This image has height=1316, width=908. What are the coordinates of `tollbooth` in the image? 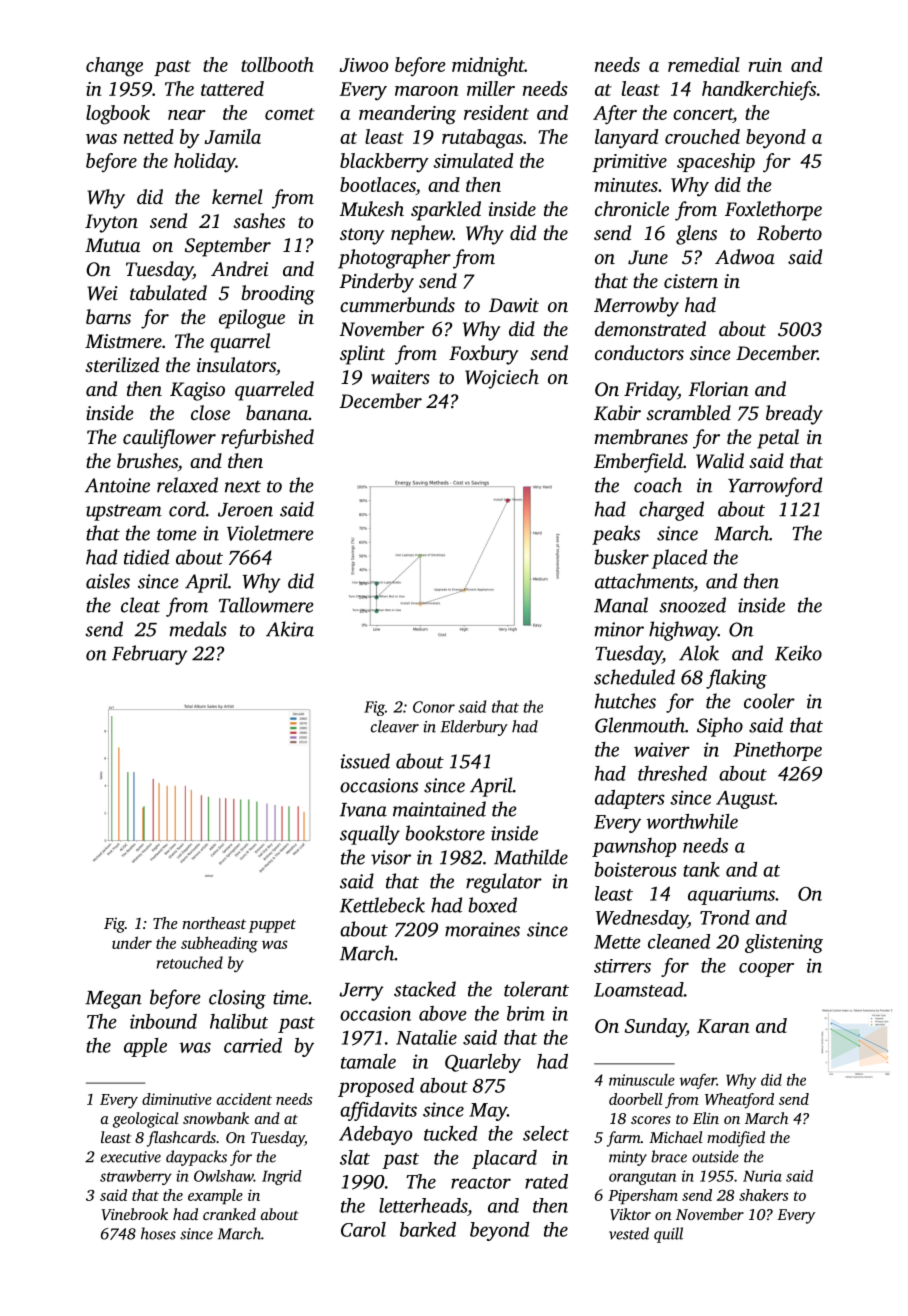 It's located at (277, 64).
